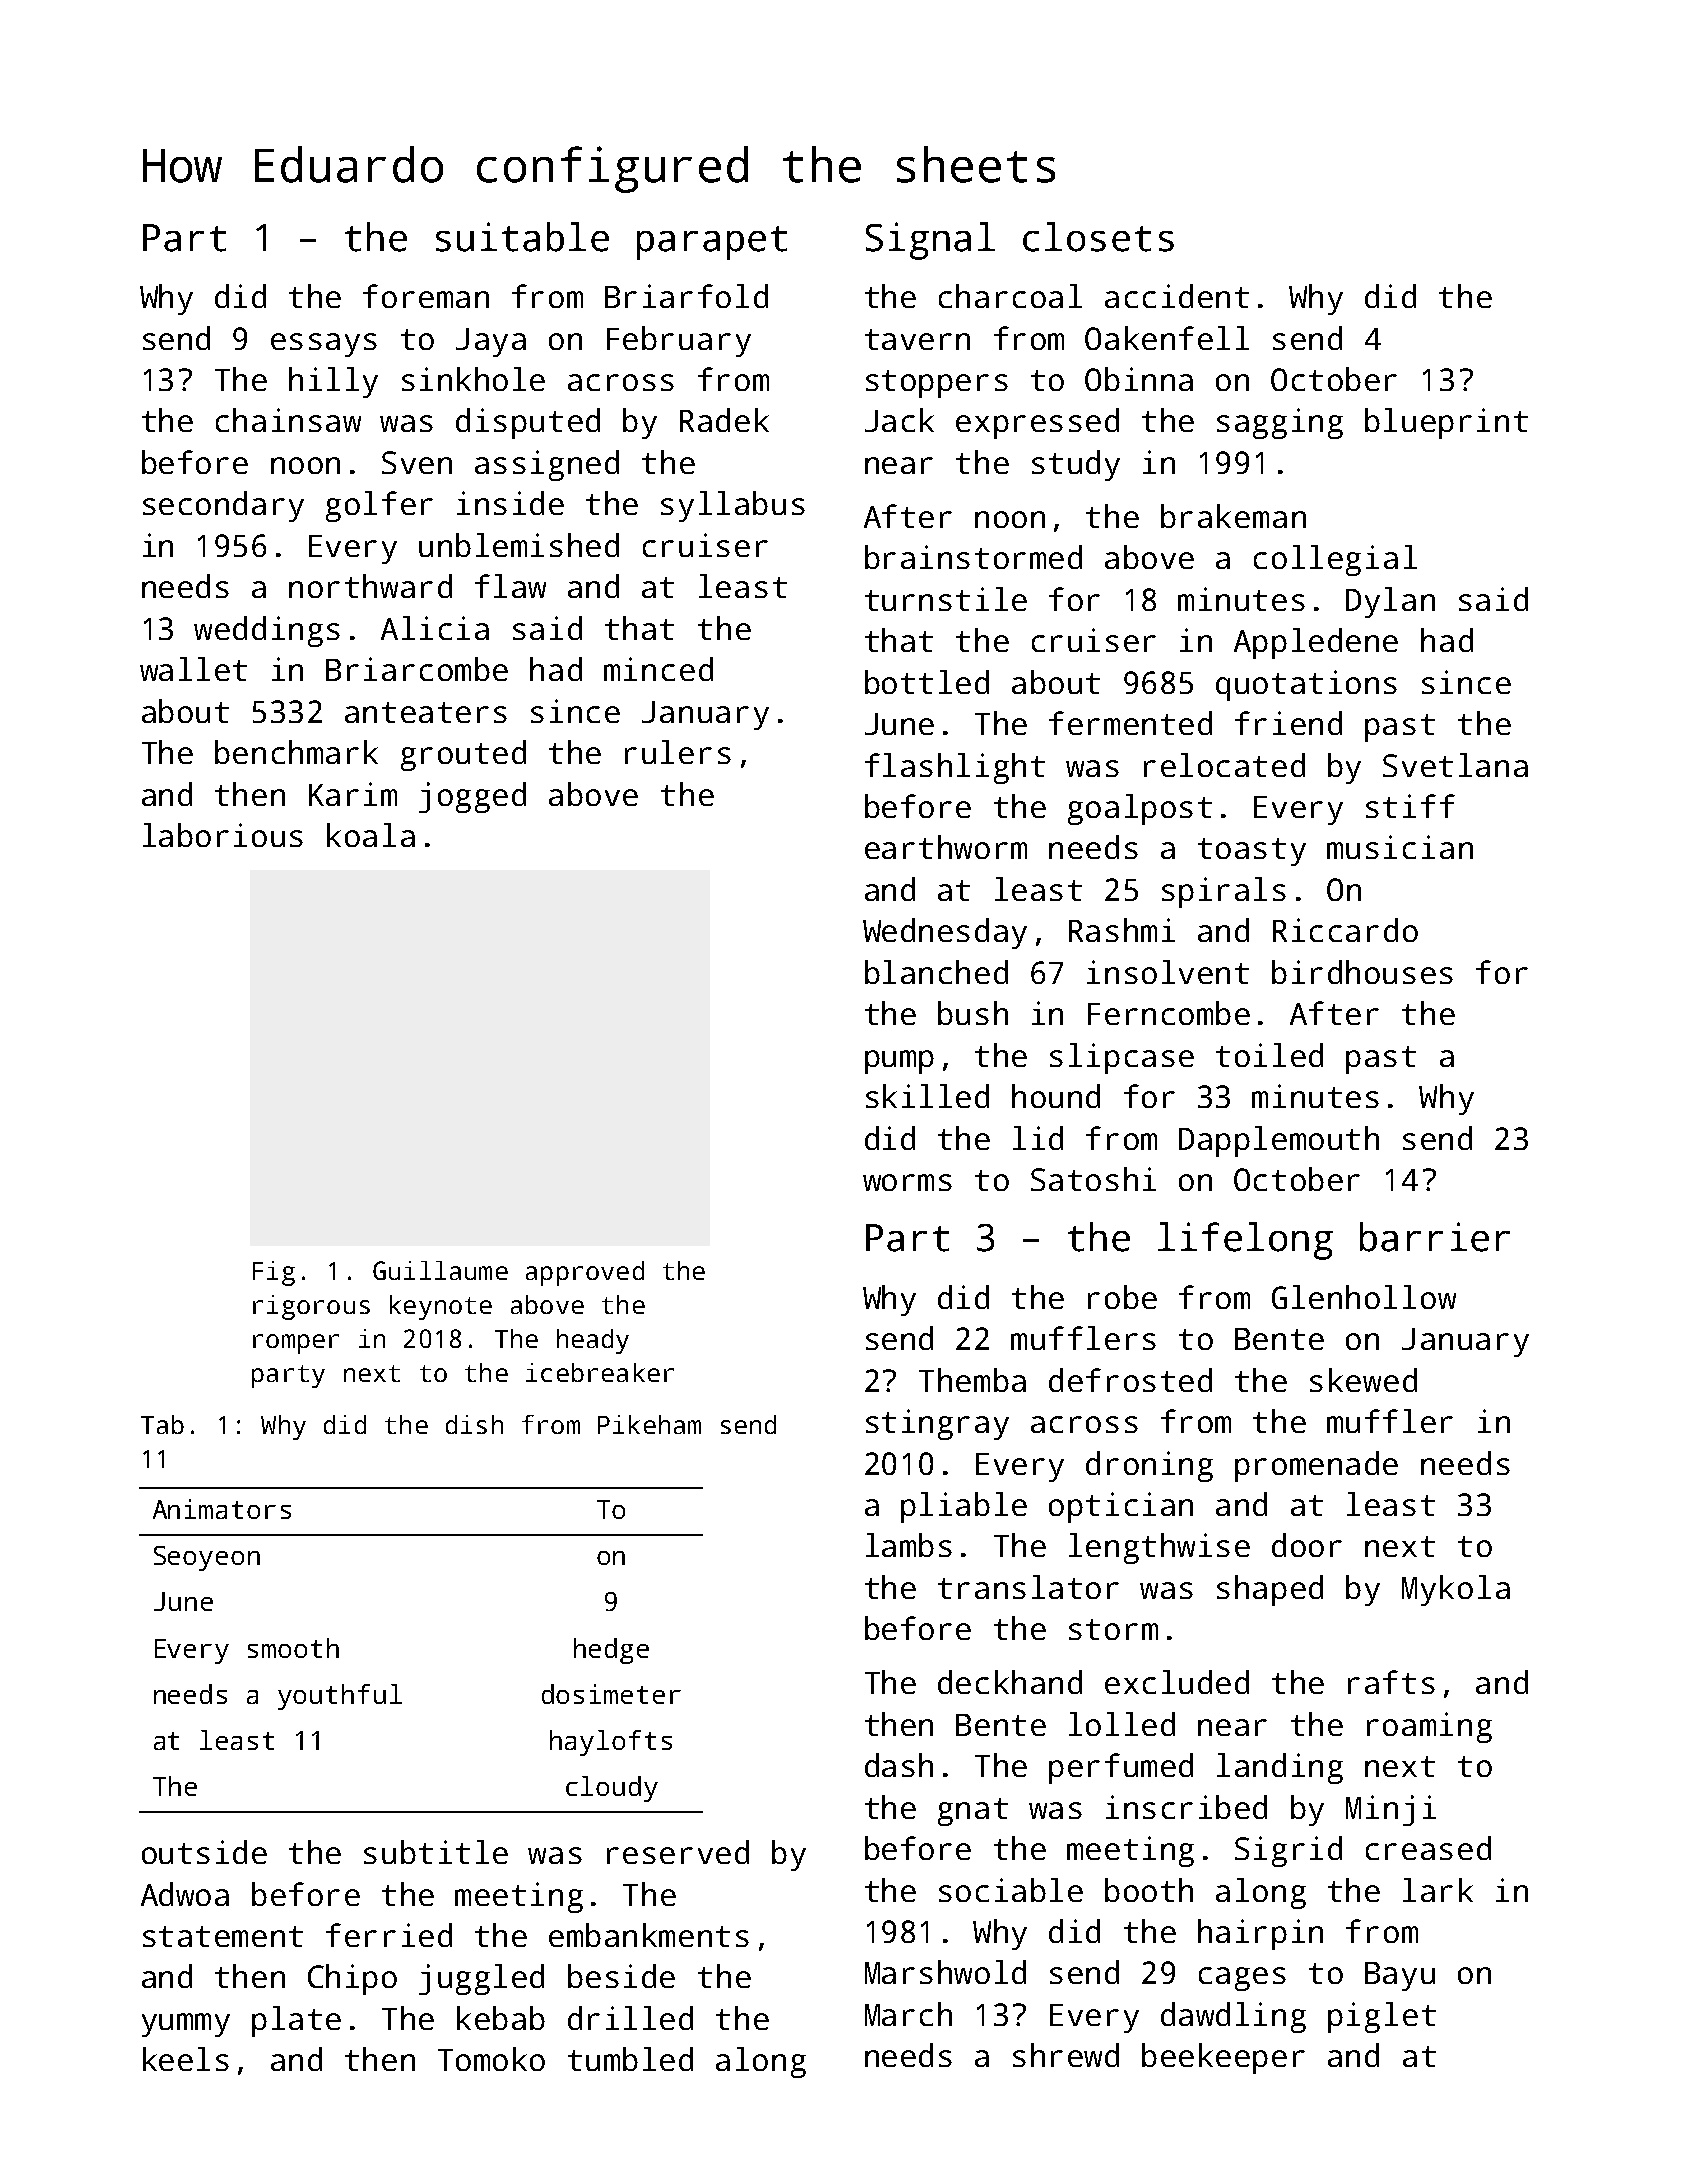 Image resolution: width=1683 pixels, height=2178 pixels. I want to click on parapet, so click(712, 243).
